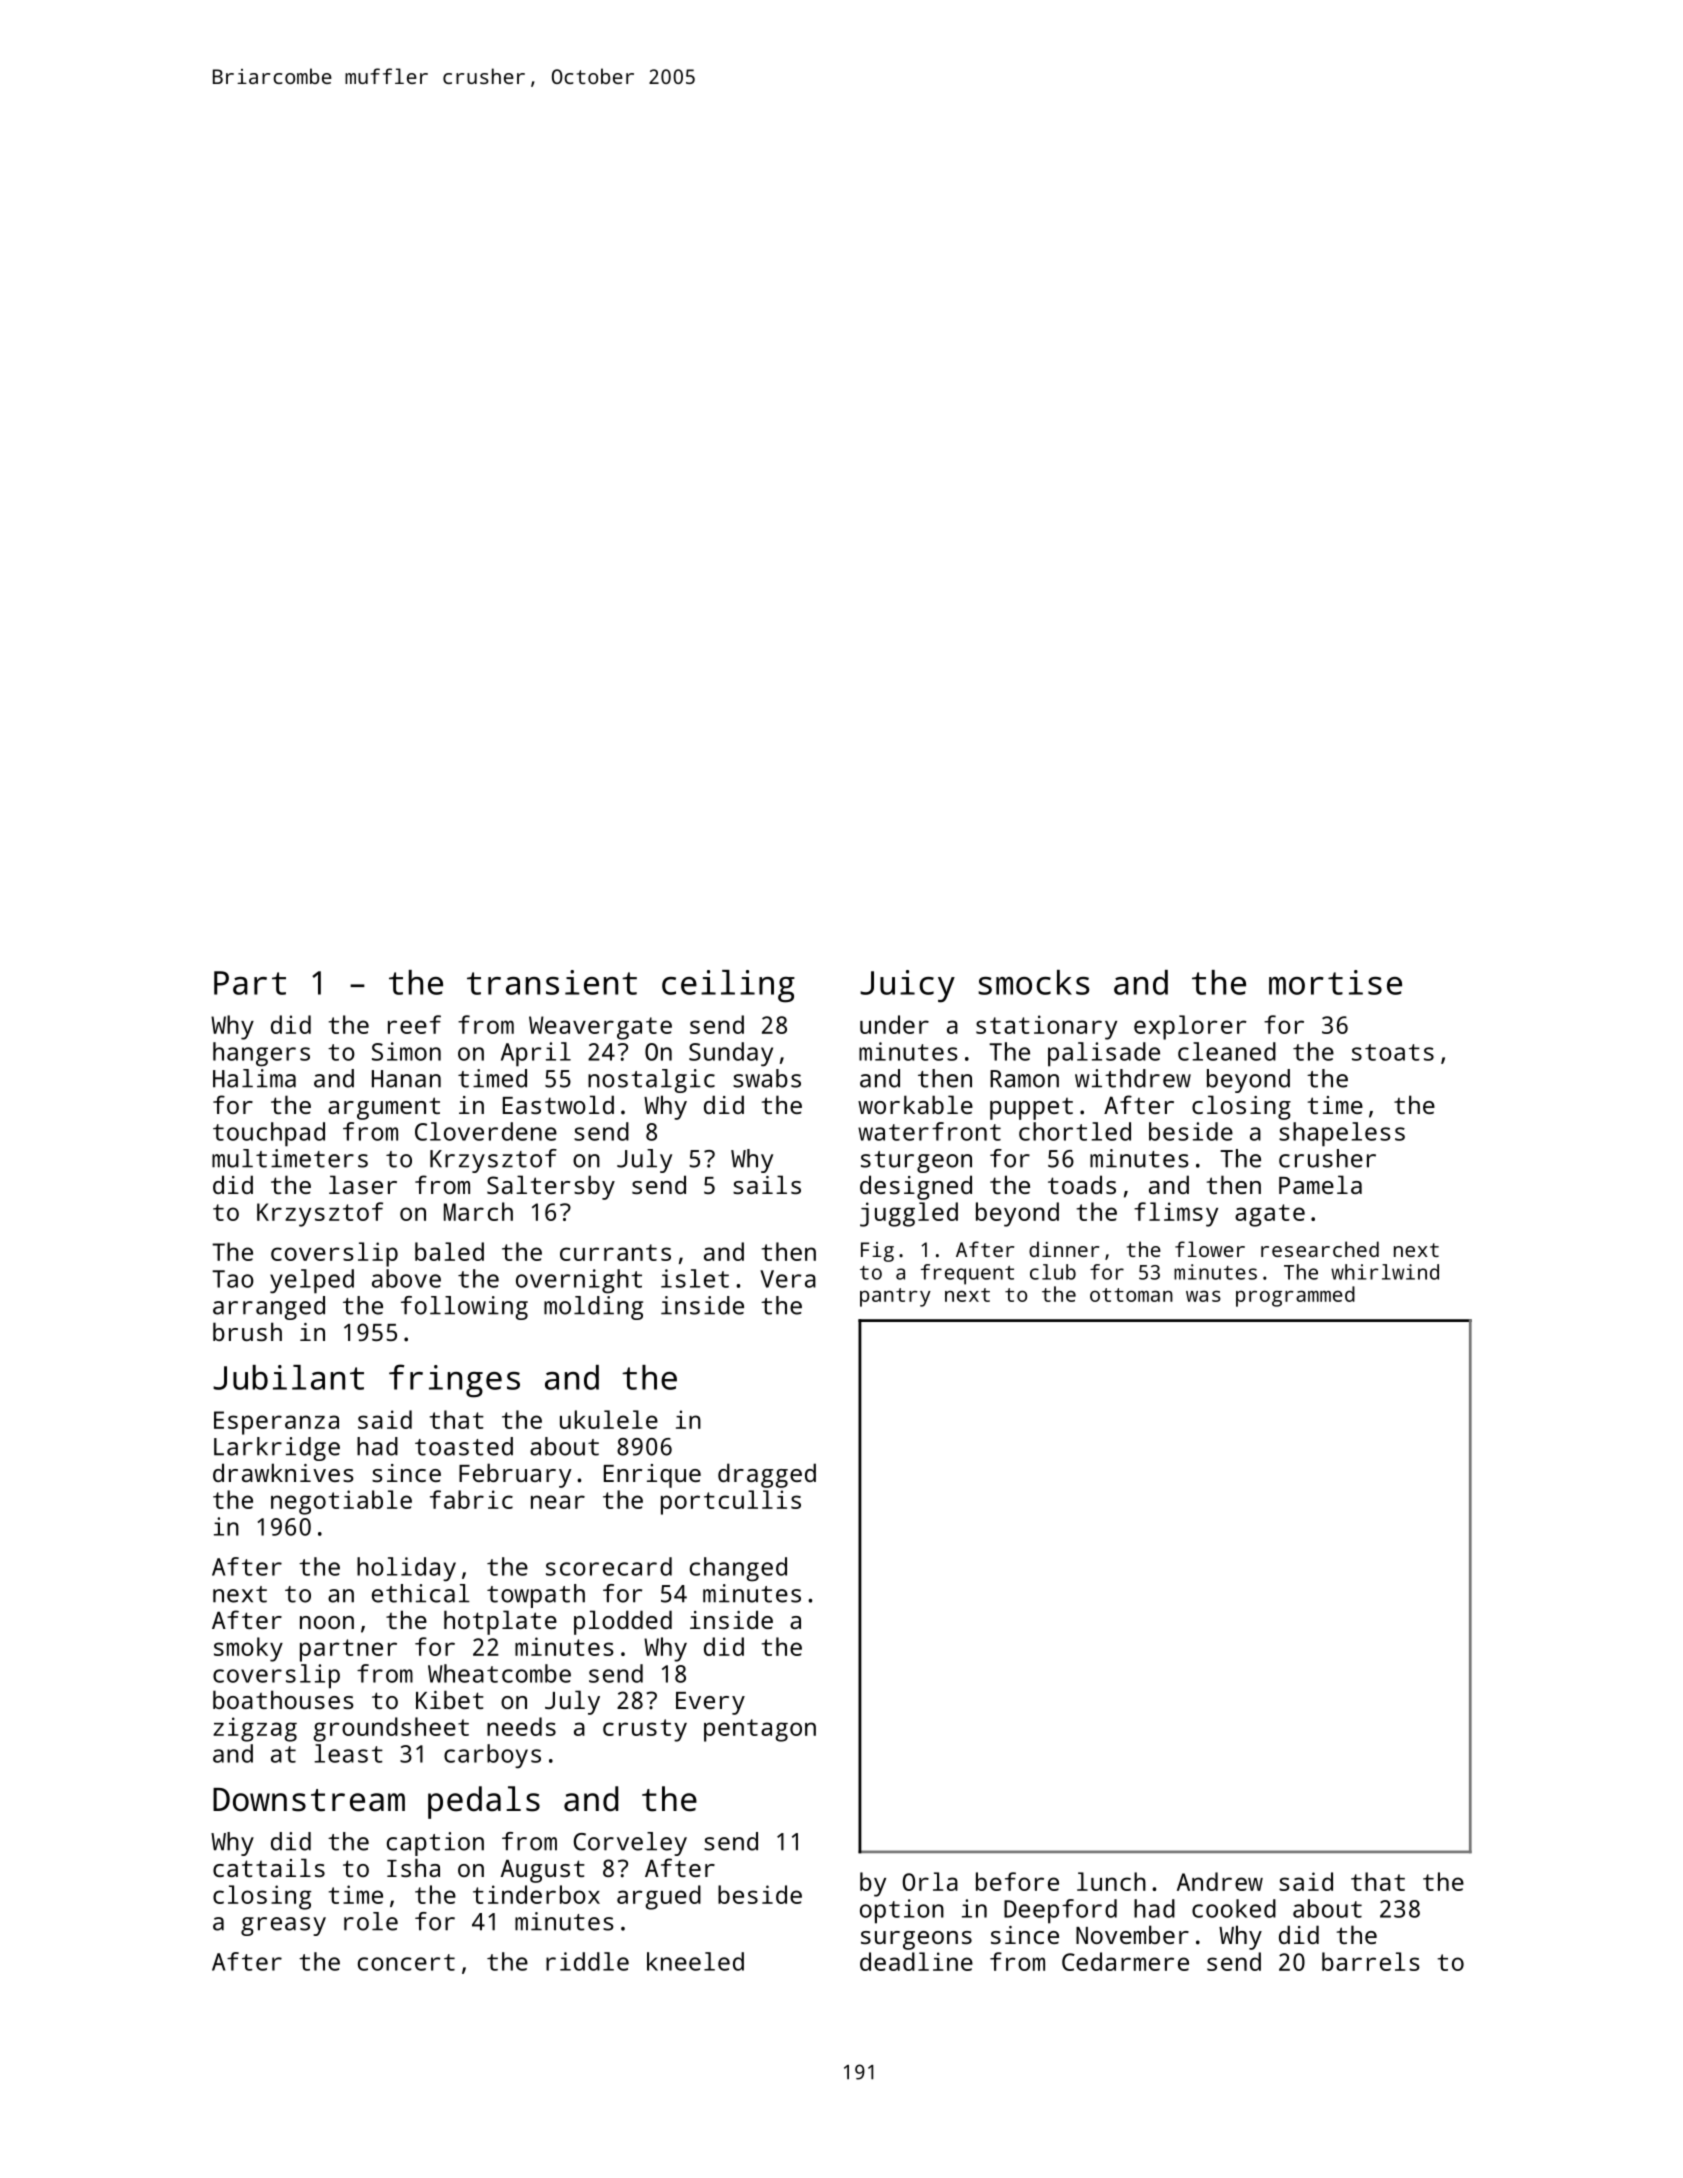  Describe the element at coordinates (1393, 1052) in the screenshot. I see `stoats` at that location.
